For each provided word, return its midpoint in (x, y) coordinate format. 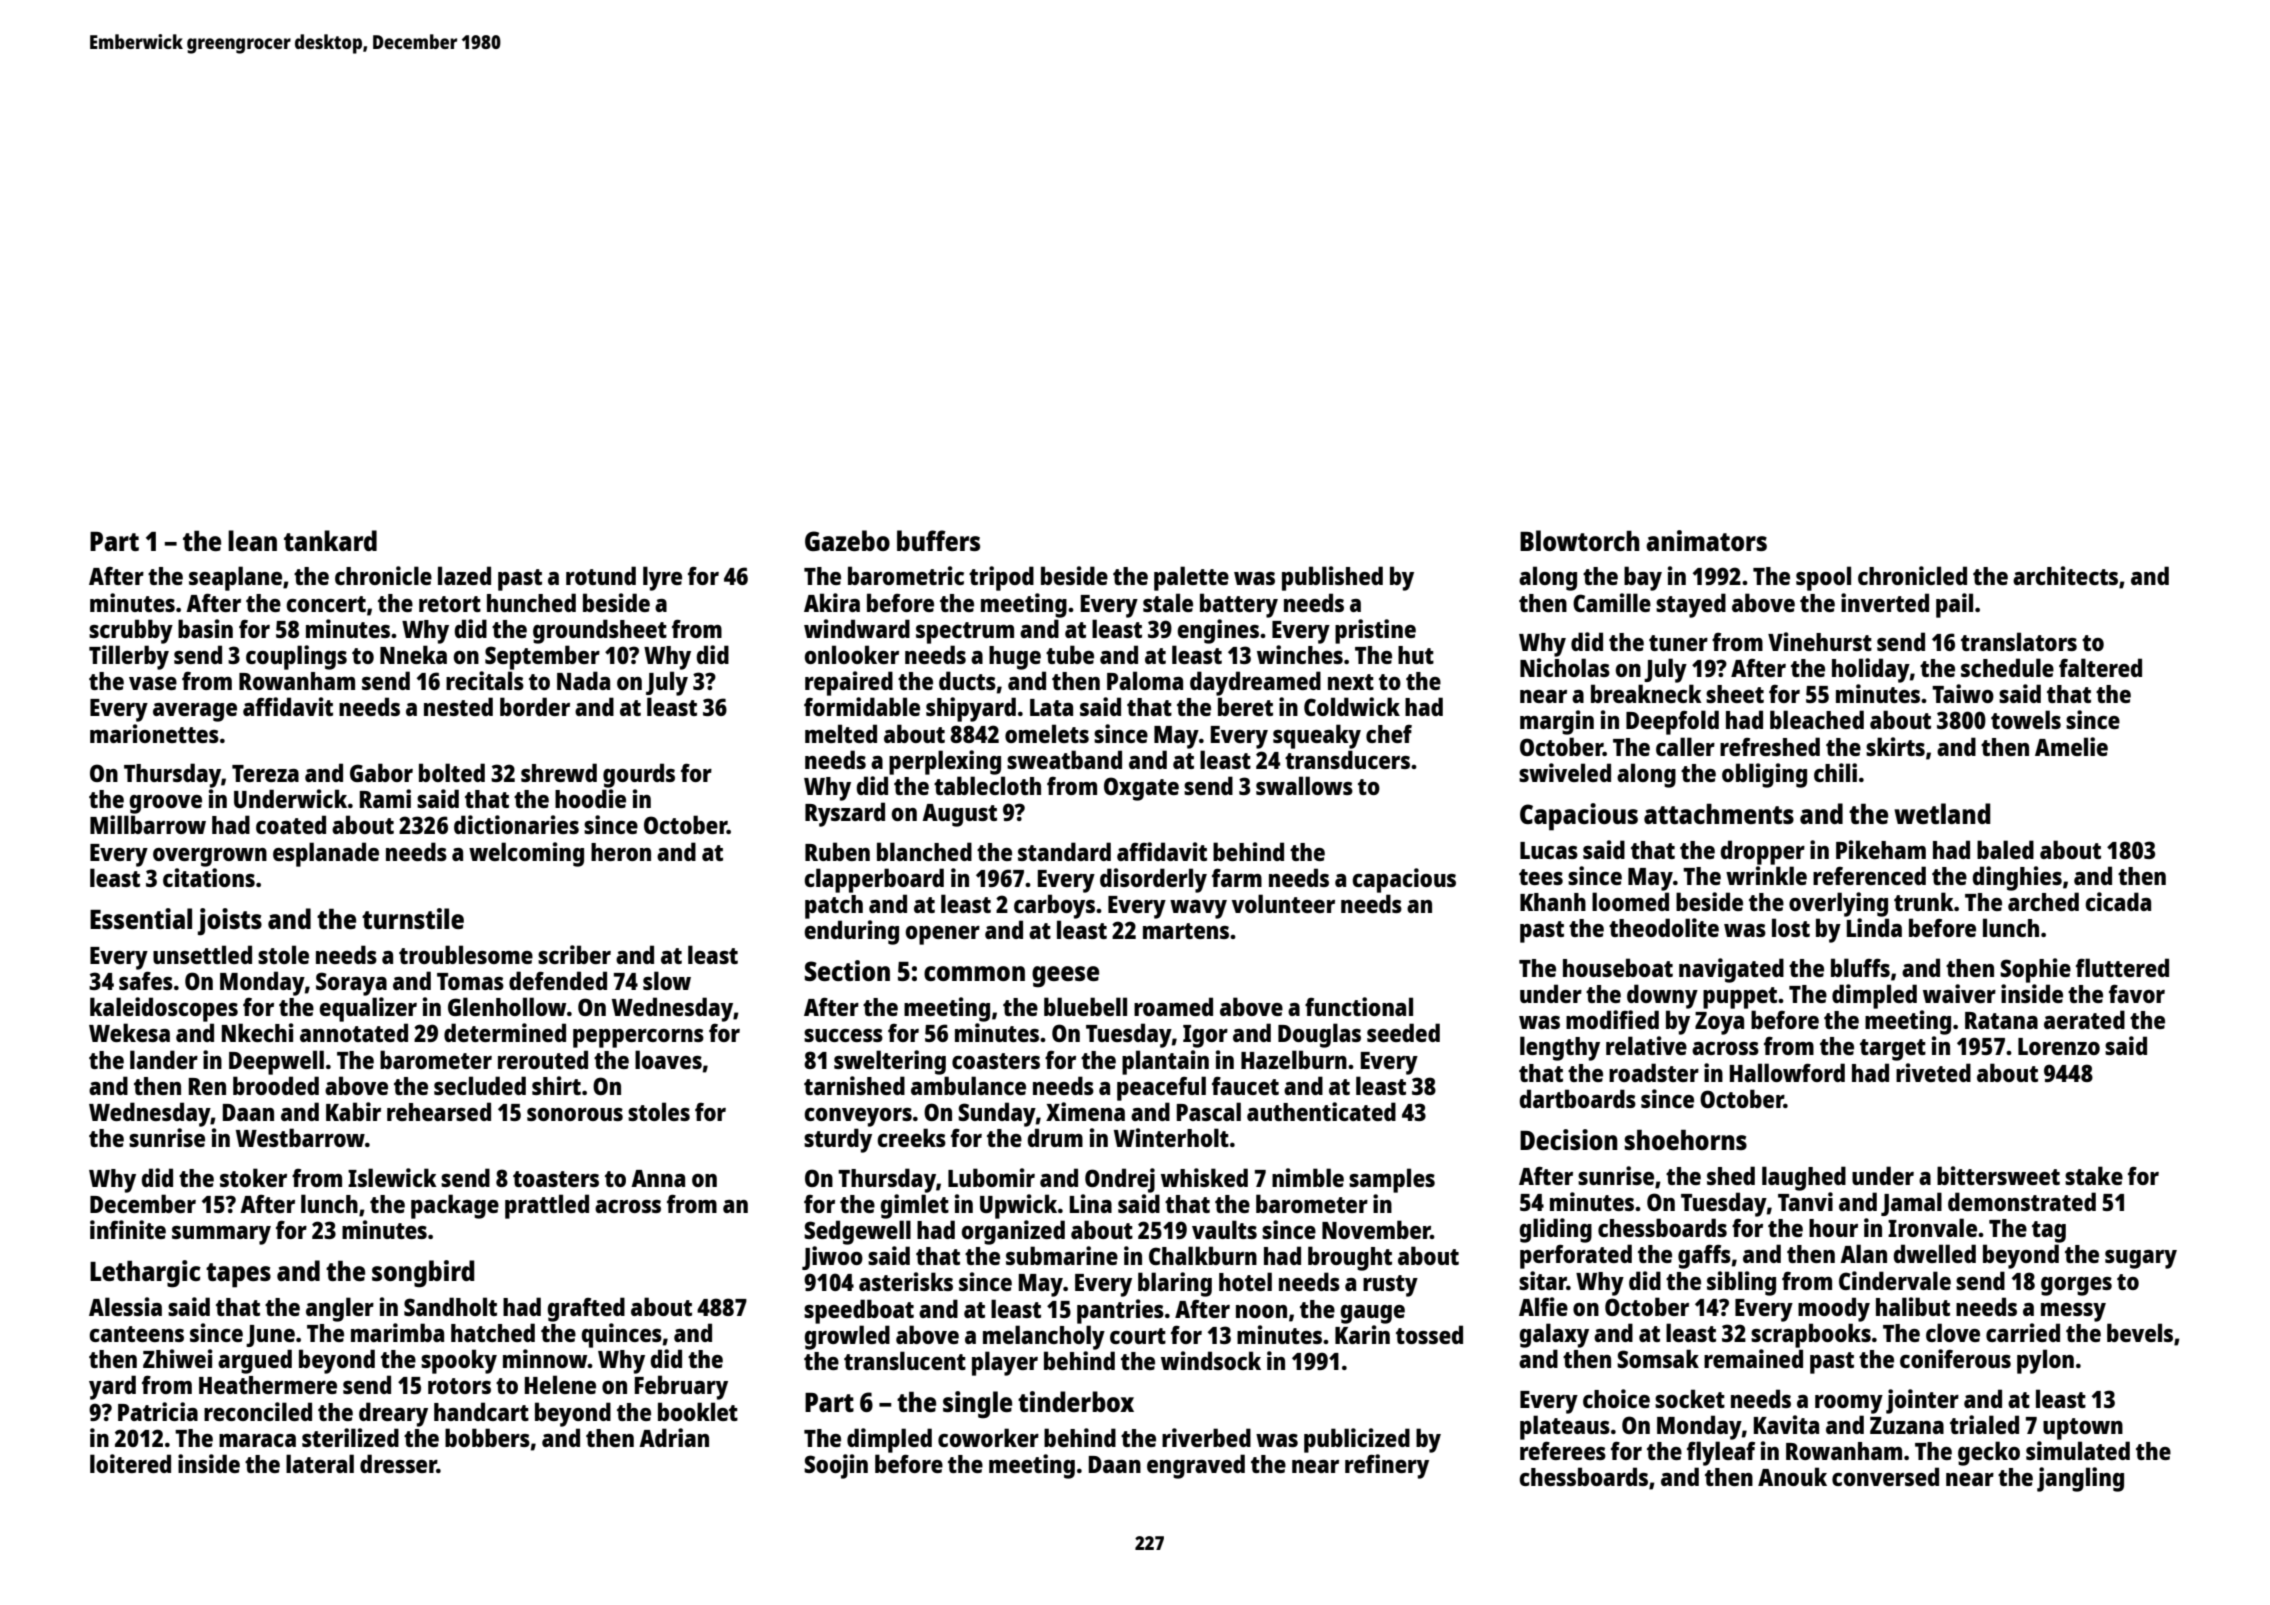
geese (1065, 977)
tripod (1001, 578)
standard (1064, 851)
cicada (2118, 901)
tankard (330, 540)
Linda (1874, 927)
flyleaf (1721, 1453)
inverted (1885, 602)
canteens (136, 1334)
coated (291, 824)
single (977, 1405)
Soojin (836, 1466)
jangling (2080, 1479)
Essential (141, 918)
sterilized (350, 1437)
